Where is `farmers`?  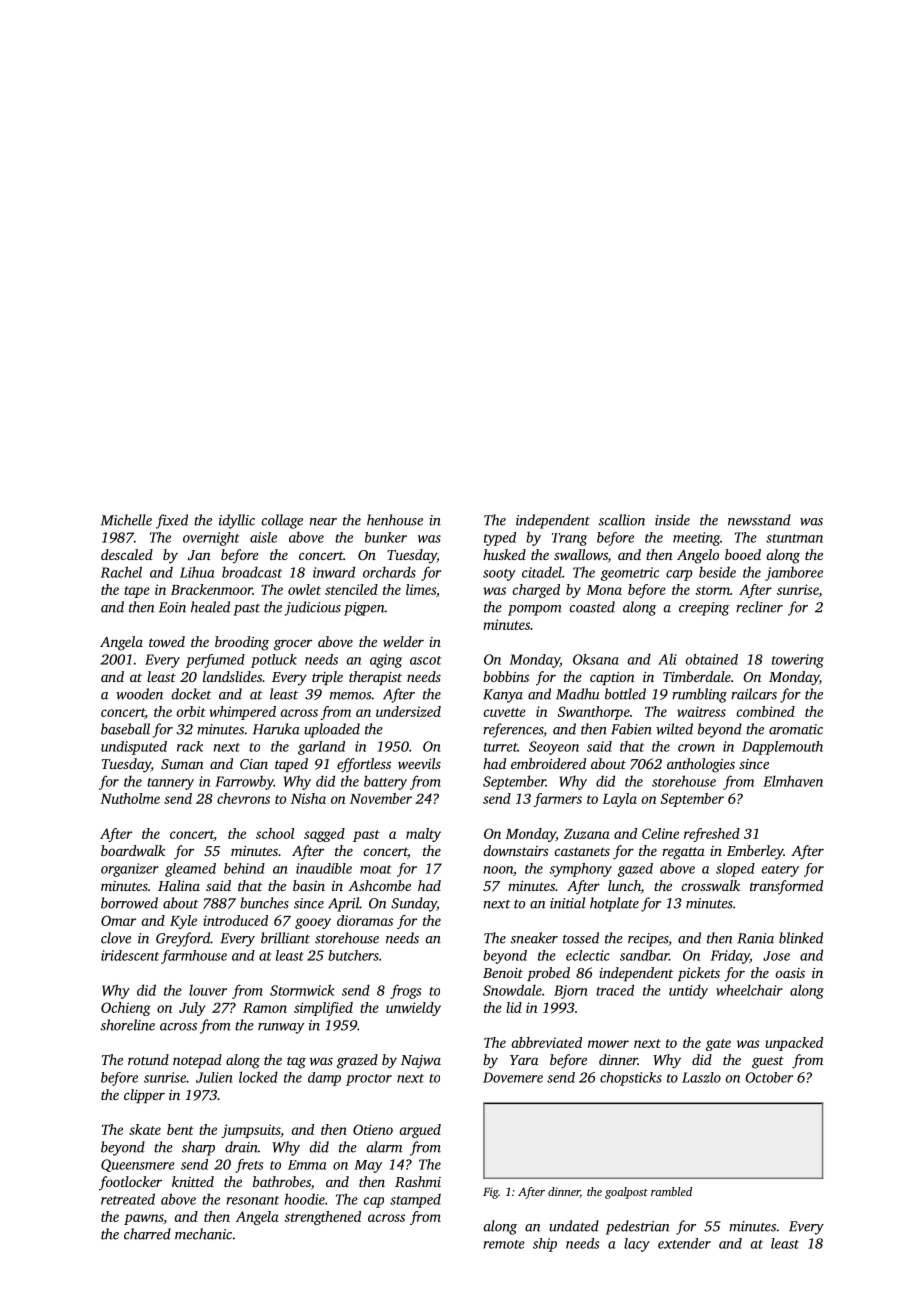
farmers is located at coordinates (557, 800).
